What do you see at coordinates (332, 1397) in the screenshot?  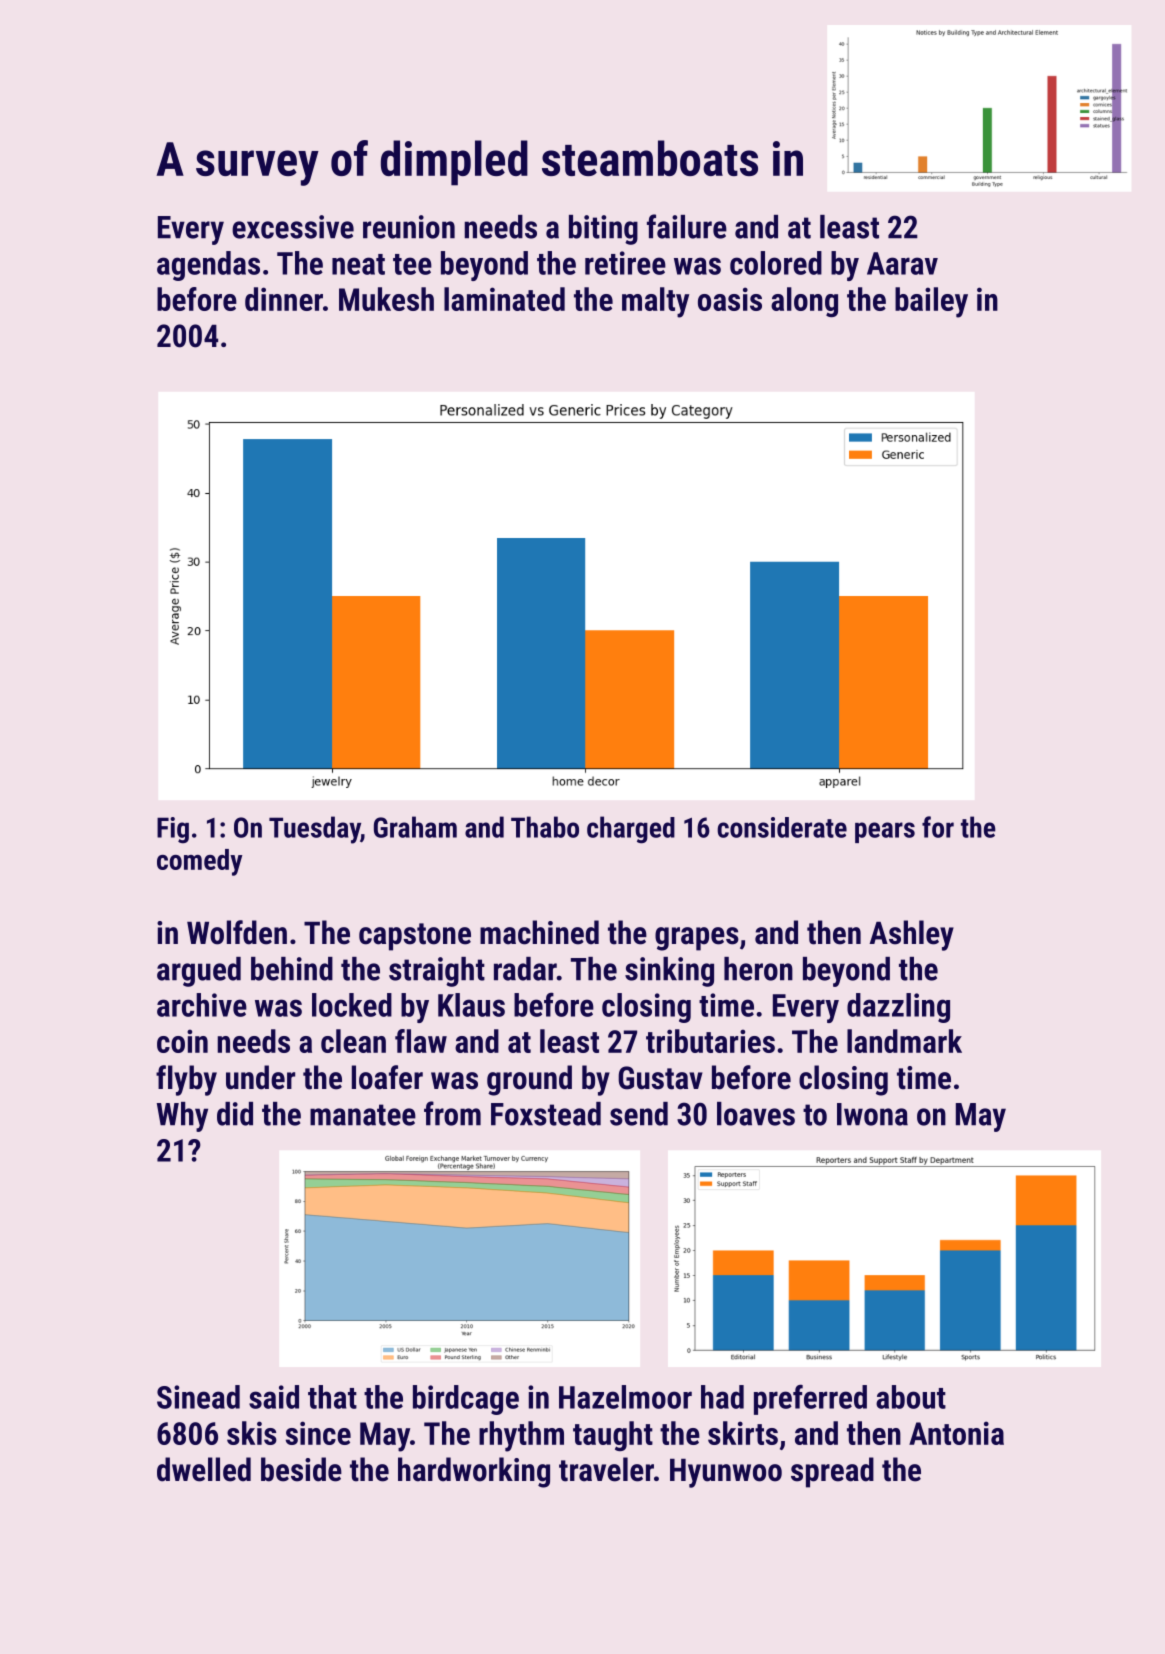 I see `that` at bounding box center [332, 1397].
